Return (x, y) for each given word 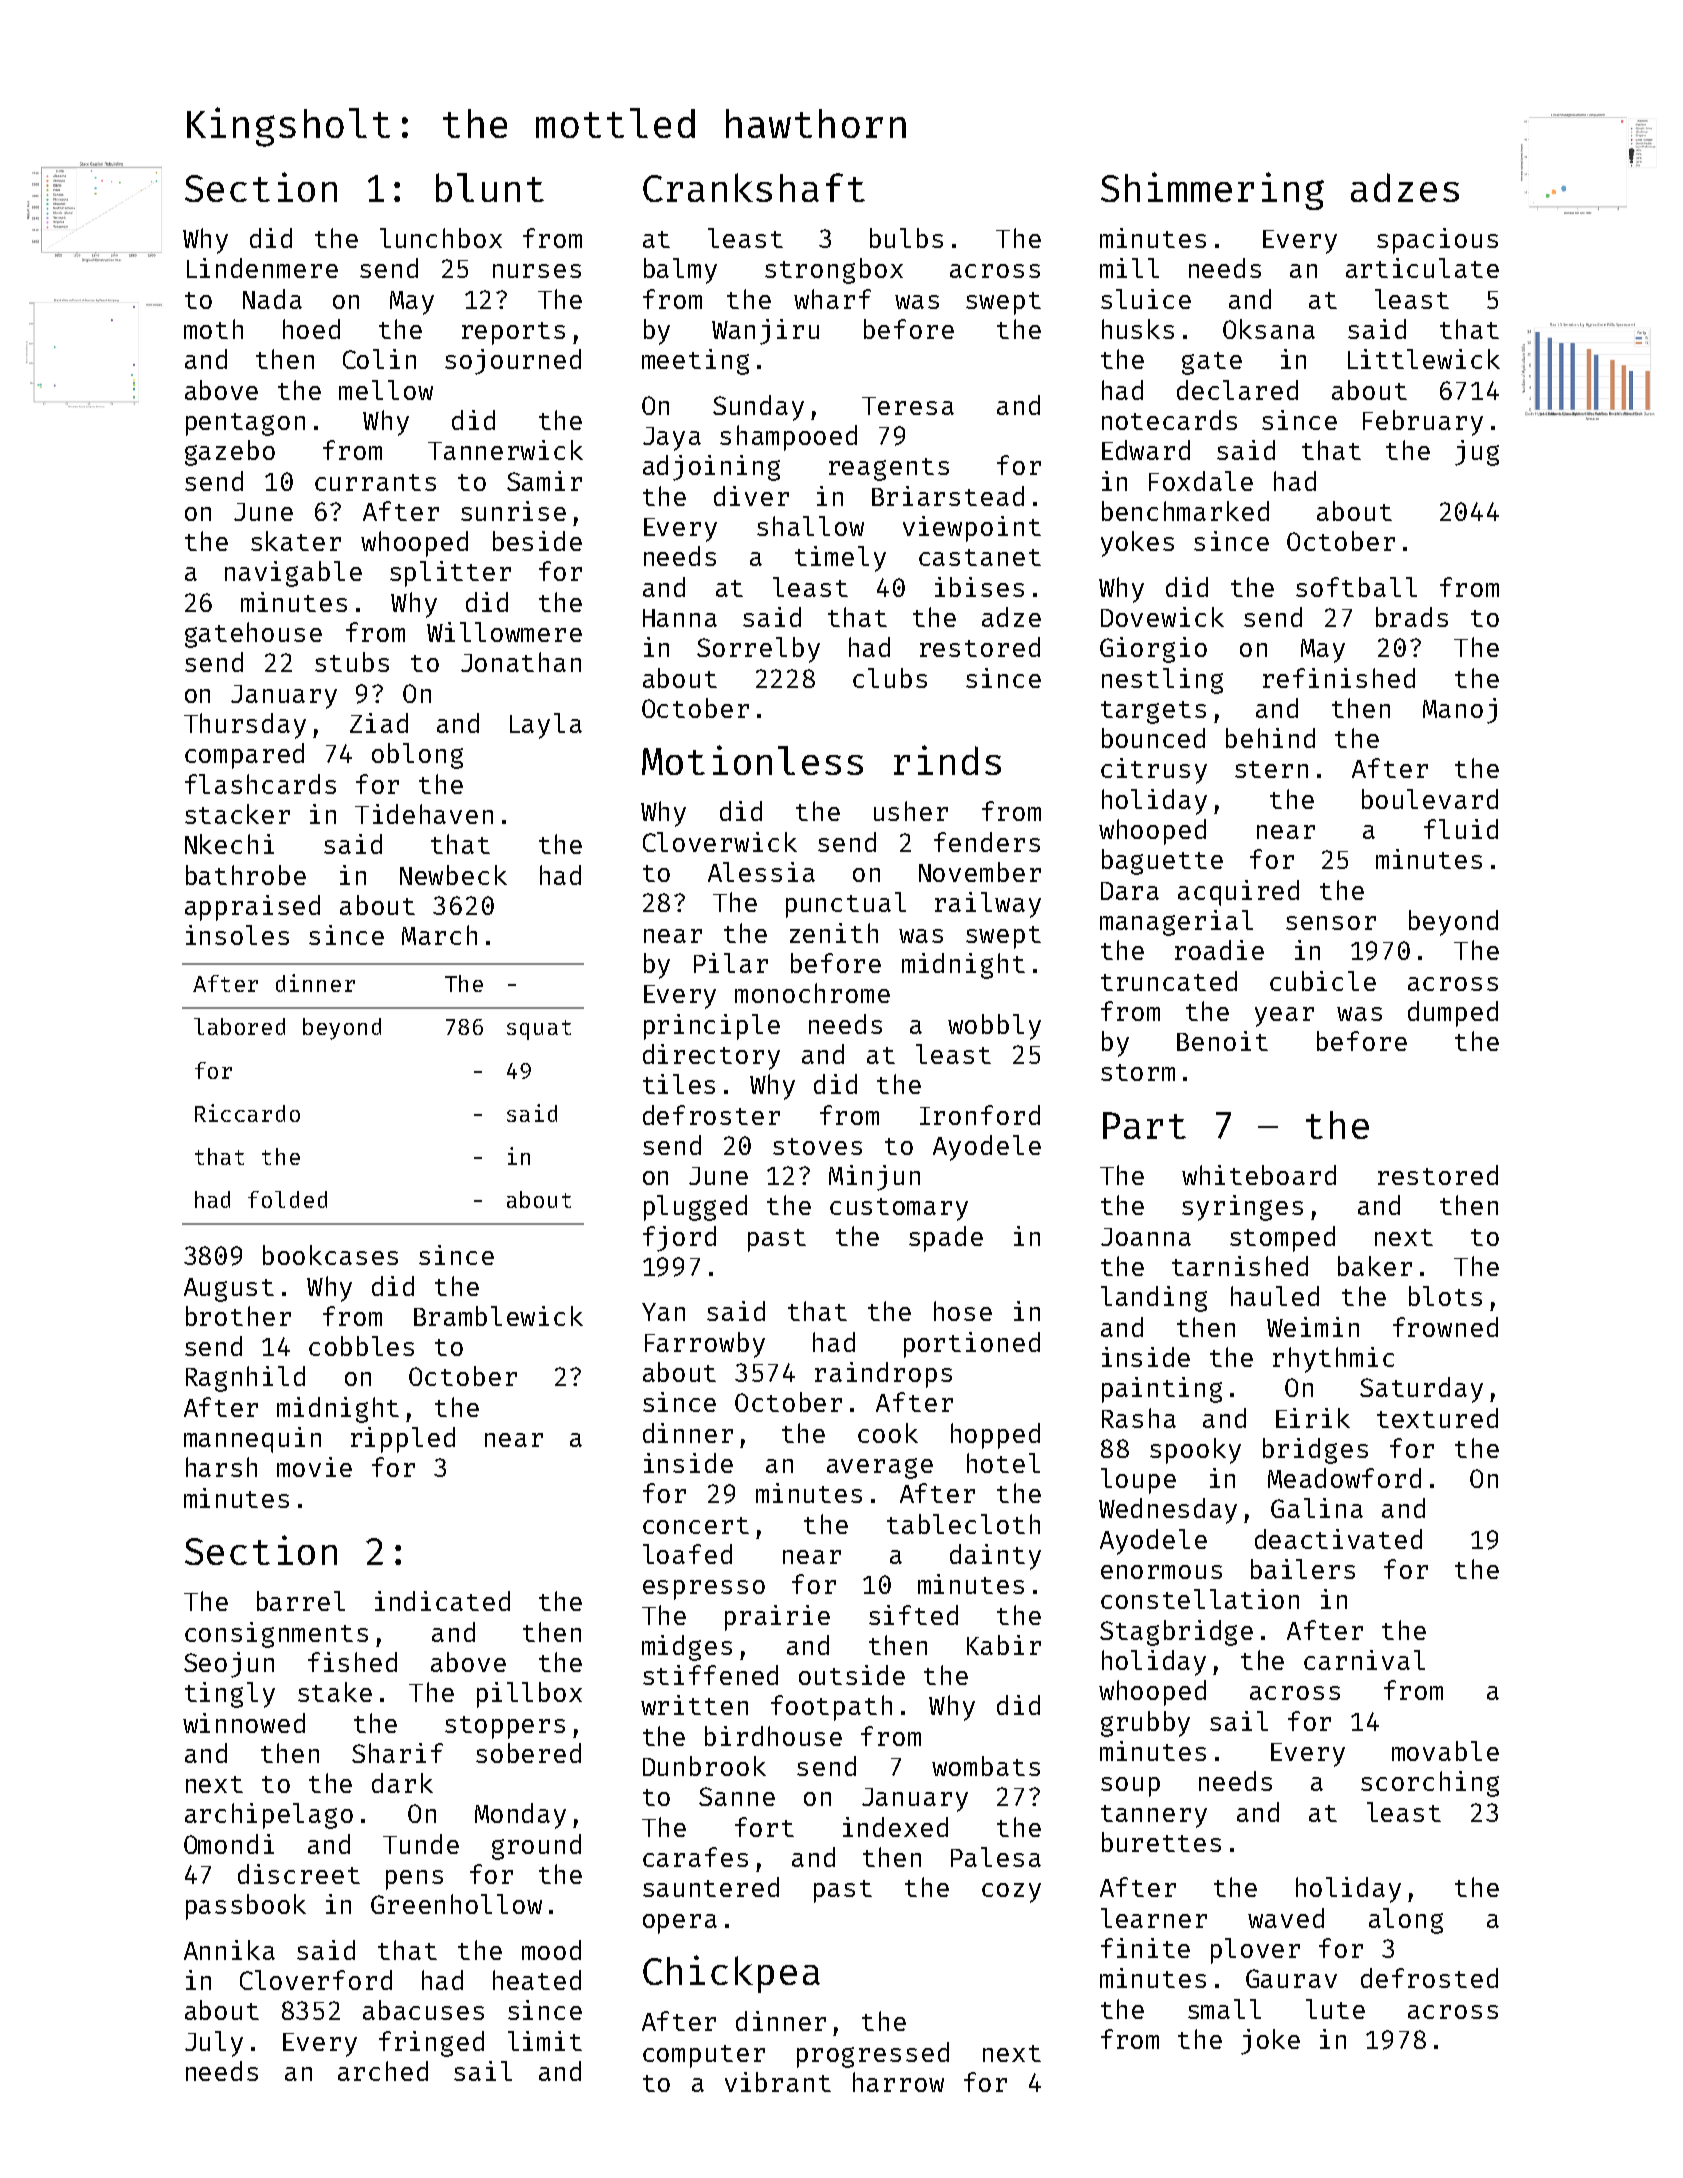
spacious (1437, 241)
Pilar (731, 963)
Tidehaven (424, 814)
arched (383, 2071)
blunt (490, 187)
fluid (1461, 829)
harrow (898, 2082)
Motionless (752, 760)
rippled (403, 1440)
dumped (1453, 1014)
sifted (913, 1615)
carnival (1364, 1660)
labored (239, 1026)
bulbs (906, 238)
